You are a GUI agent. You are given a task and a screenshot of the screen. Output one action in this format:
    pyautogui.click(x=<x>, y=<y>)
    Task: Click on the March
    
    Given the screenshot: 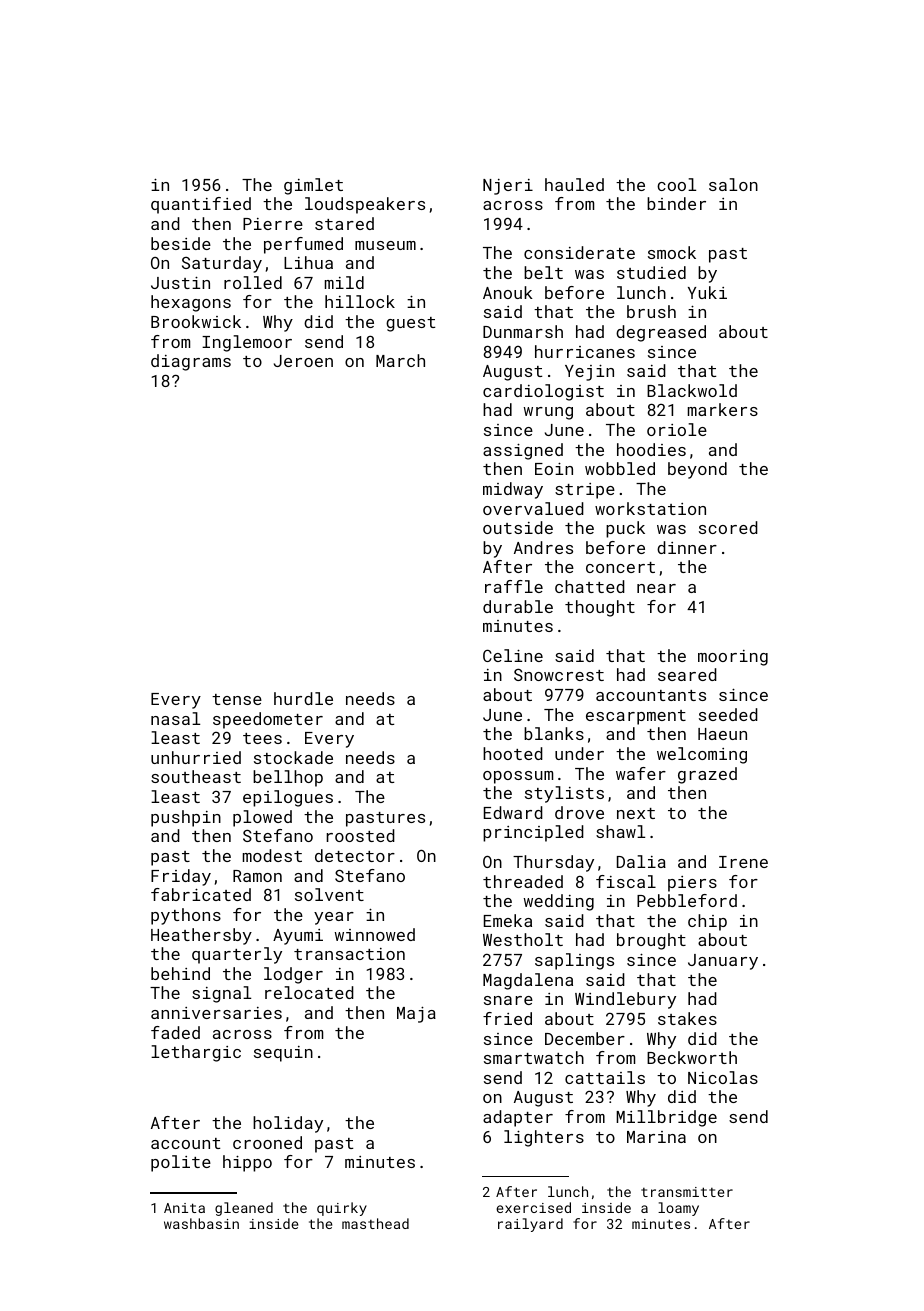 What is the action you would take?
    pyautogui.click(x=400, y=360)
